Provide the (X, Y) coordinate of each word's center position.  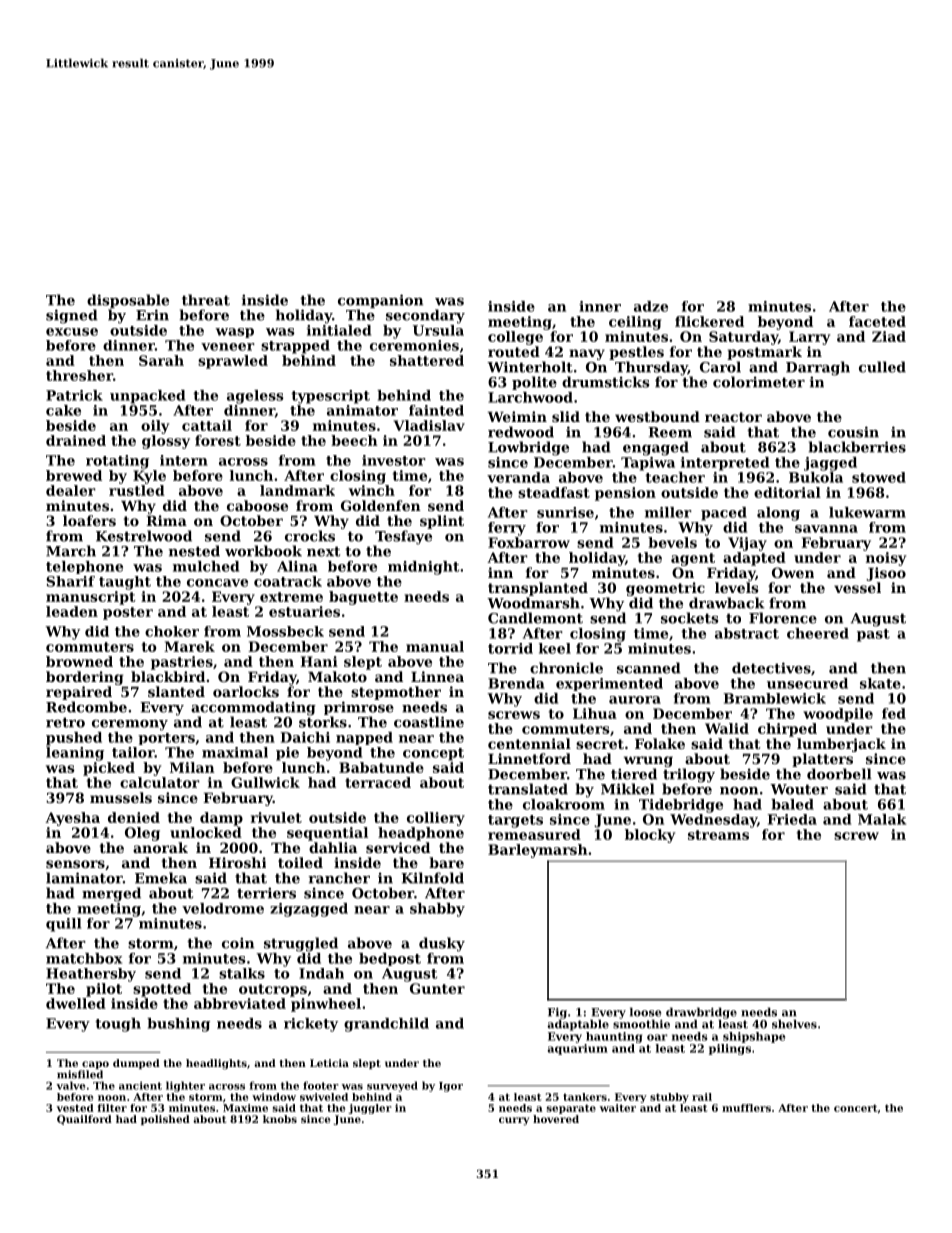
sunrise (565, 512)
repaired (79, 693)
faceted (877, 321)
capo (95, 1065)
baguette (363, 598)
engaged (656, 448)
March (71, 551)
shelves (794, 1024)
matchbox (84, 958)
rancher (339, 878)
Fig (557, 1013)
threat (206, 300)
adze (651, 306)
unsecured (807, 683)
